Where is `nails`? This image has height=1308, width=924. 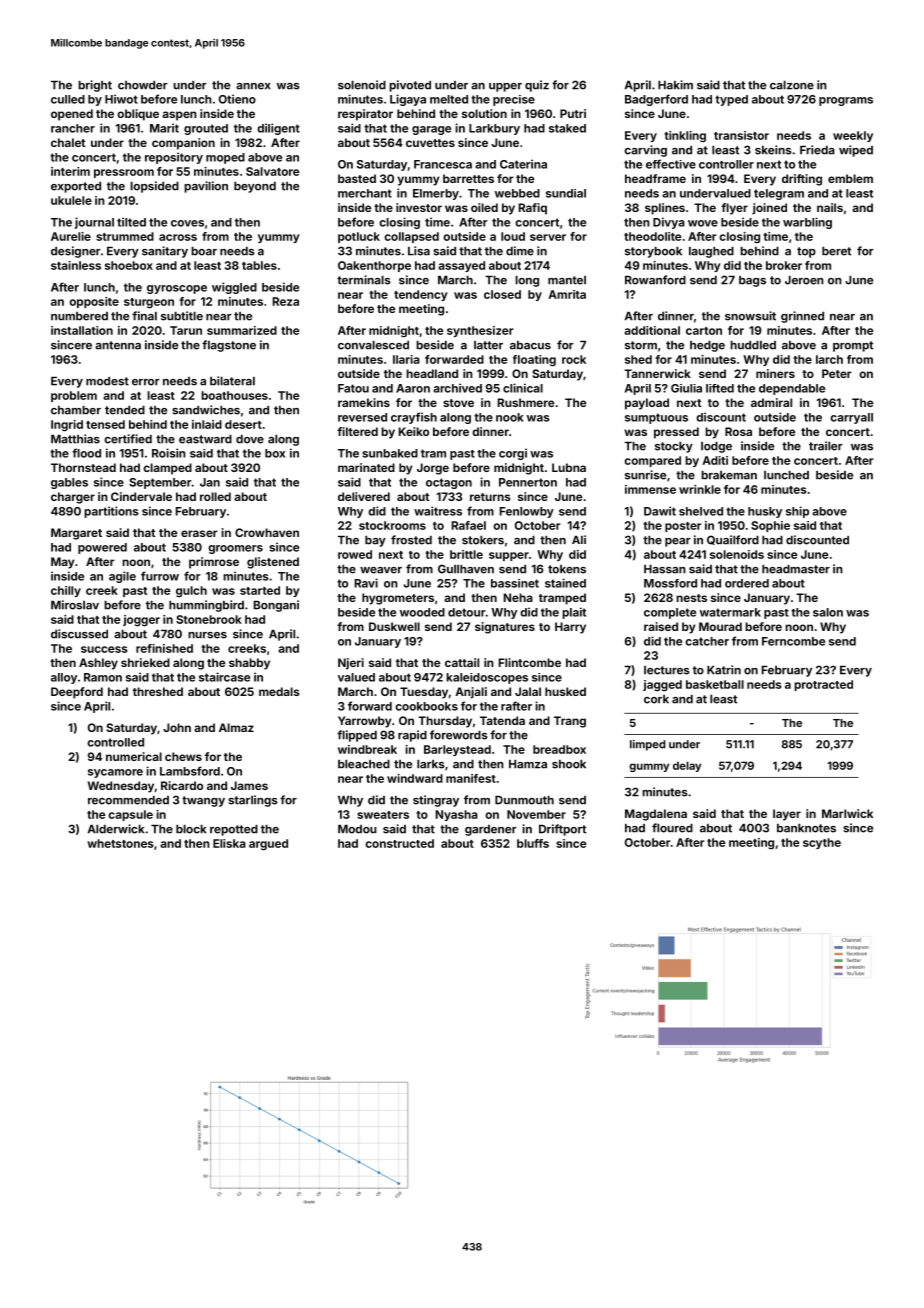
nails is located at coordinates (830, 207).
